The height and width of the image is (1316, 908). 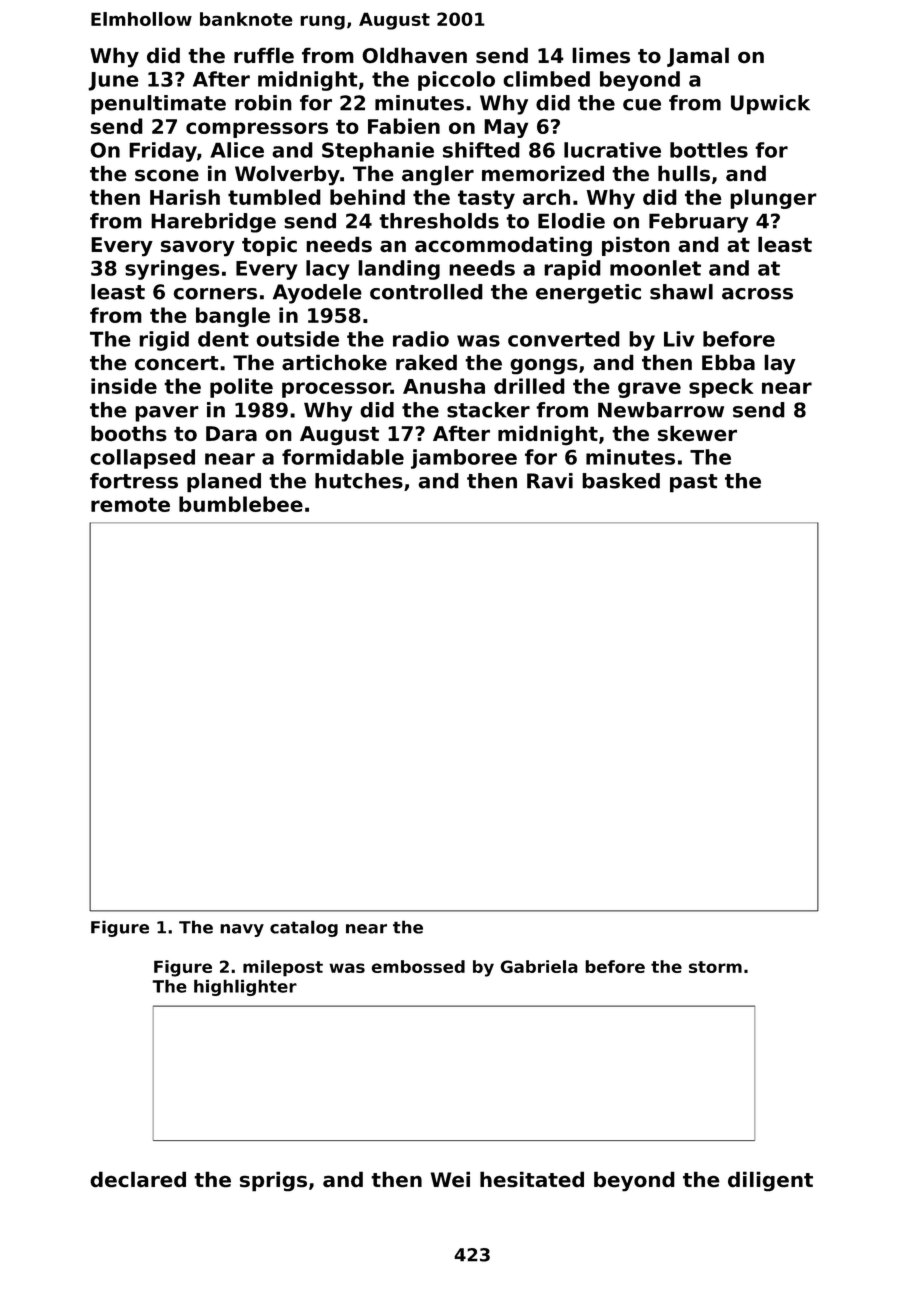 I want to click on milepost, so click(x=283, y=968).
